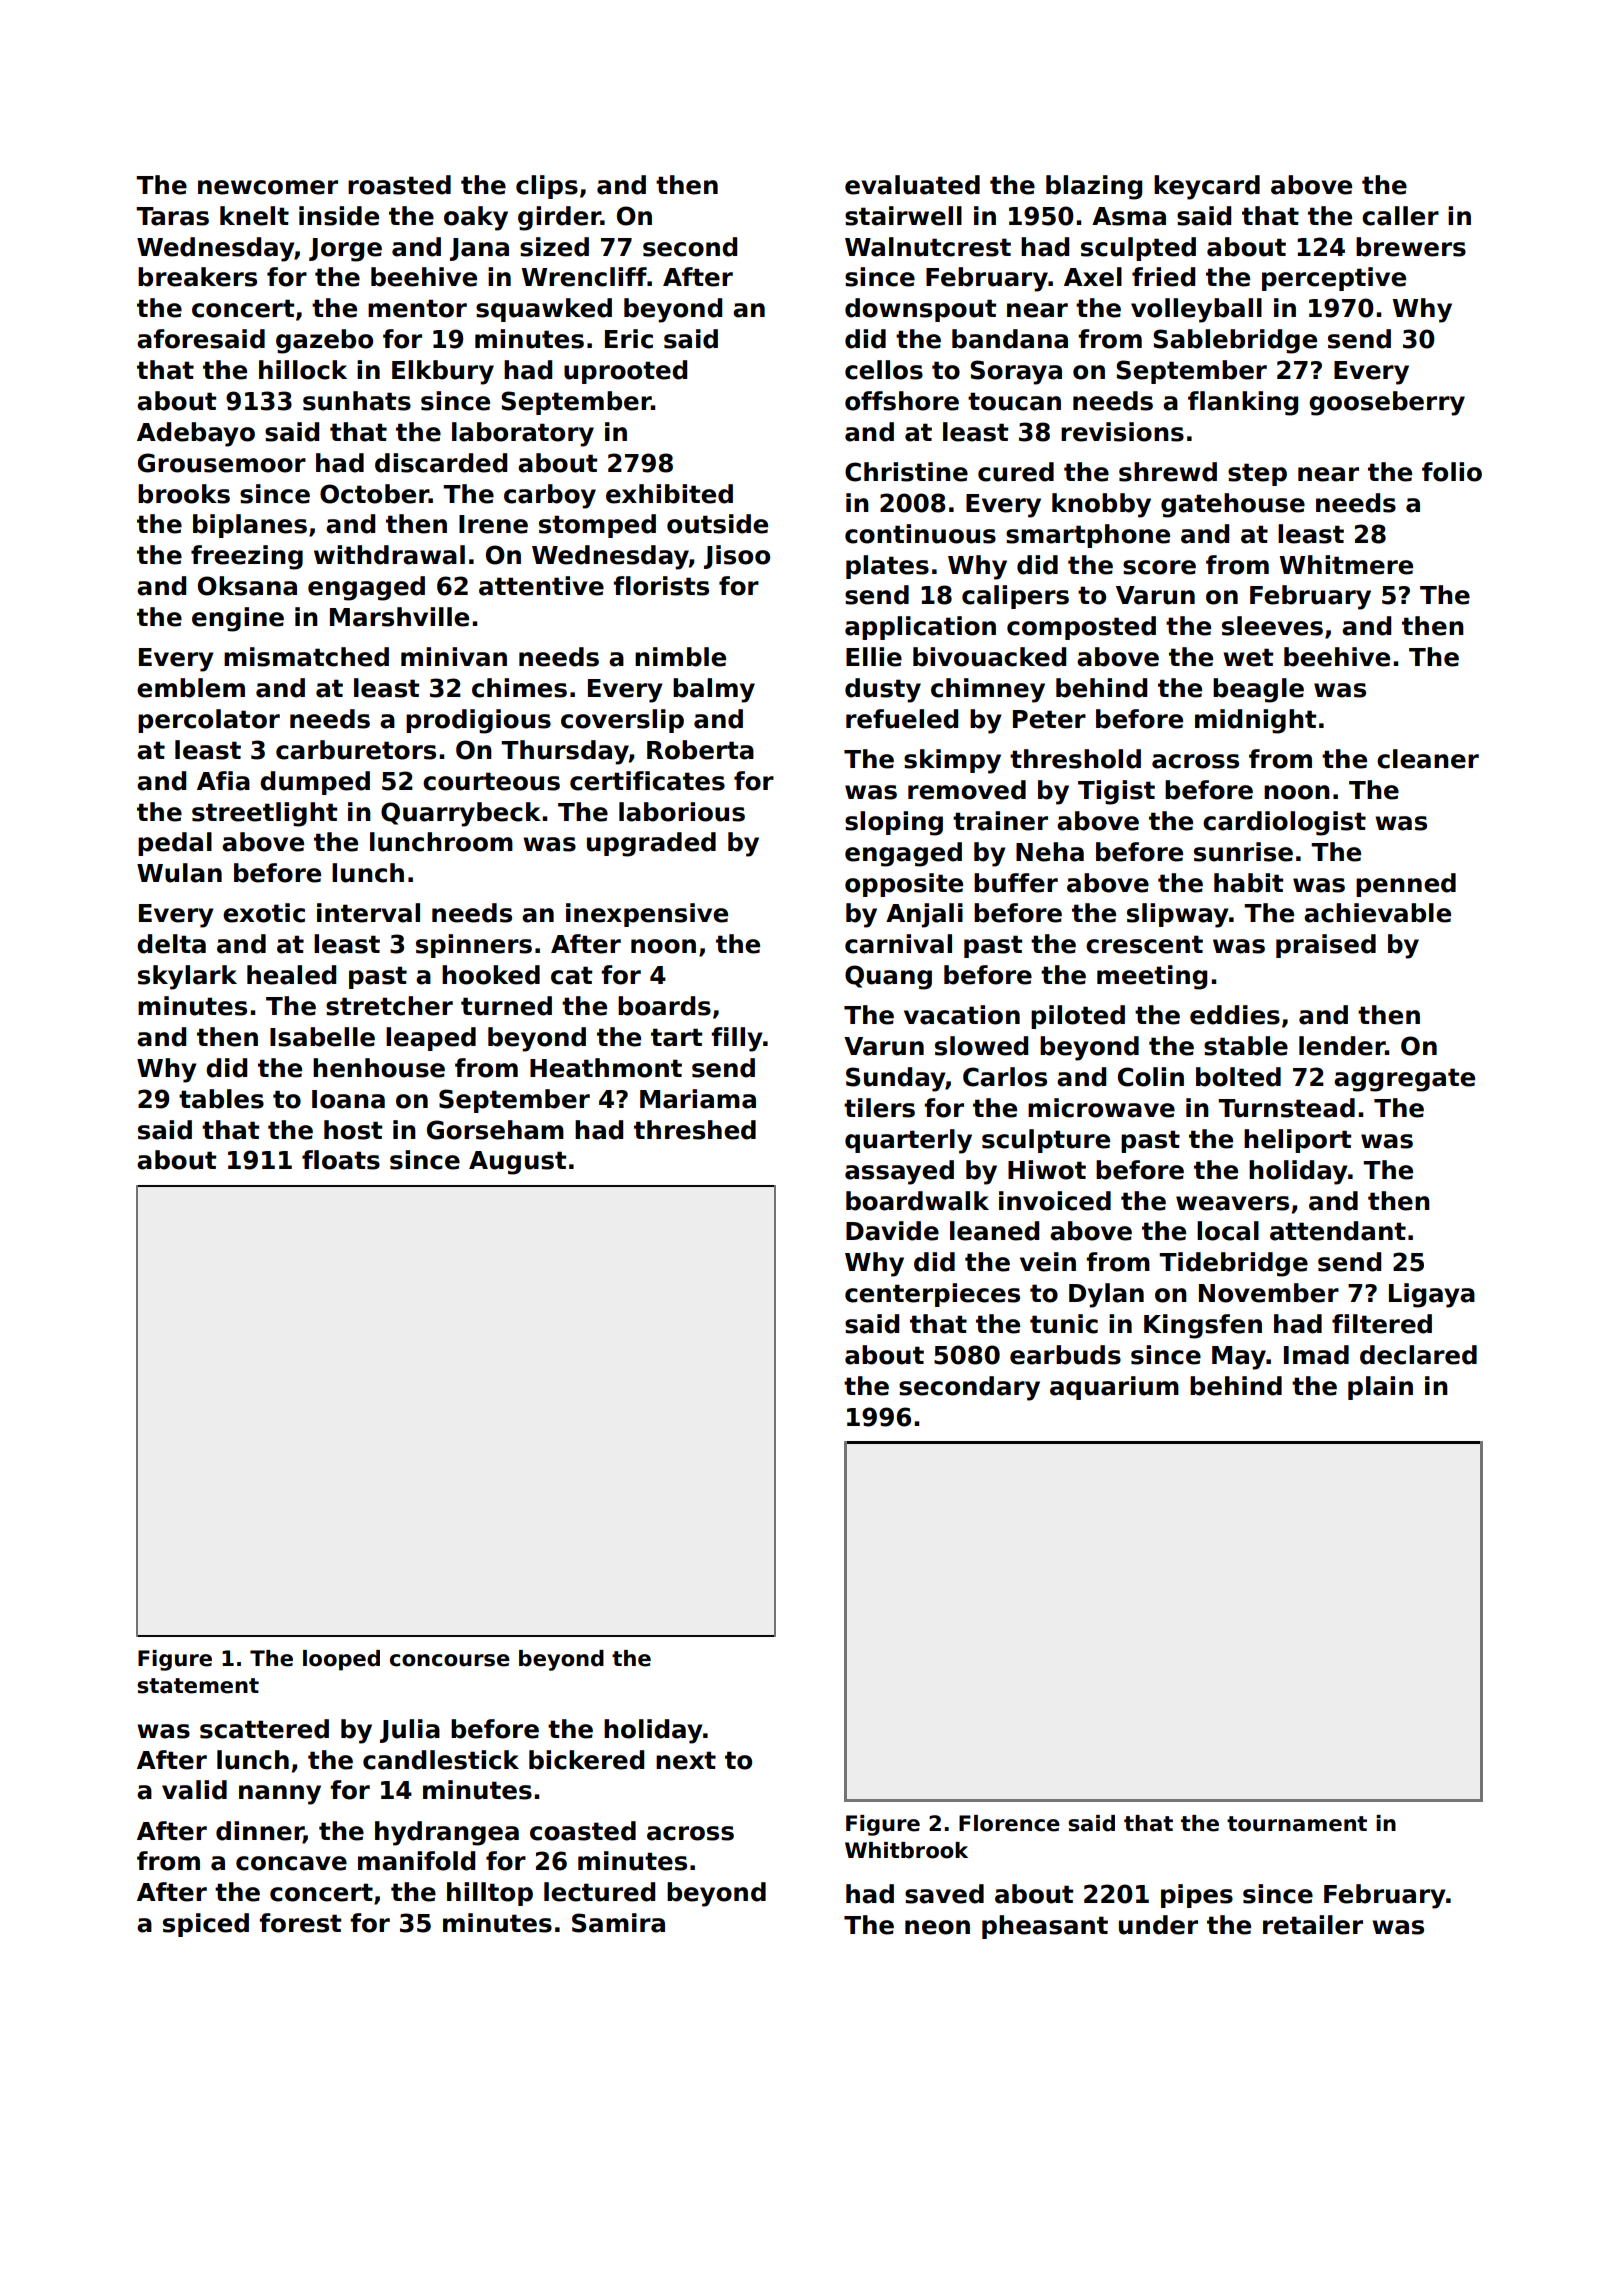 This page has height=2292, width=1620. What do you see at coordinates (341, 1160) in the page?
I see `floats` at bounding box center [341, 1160].
